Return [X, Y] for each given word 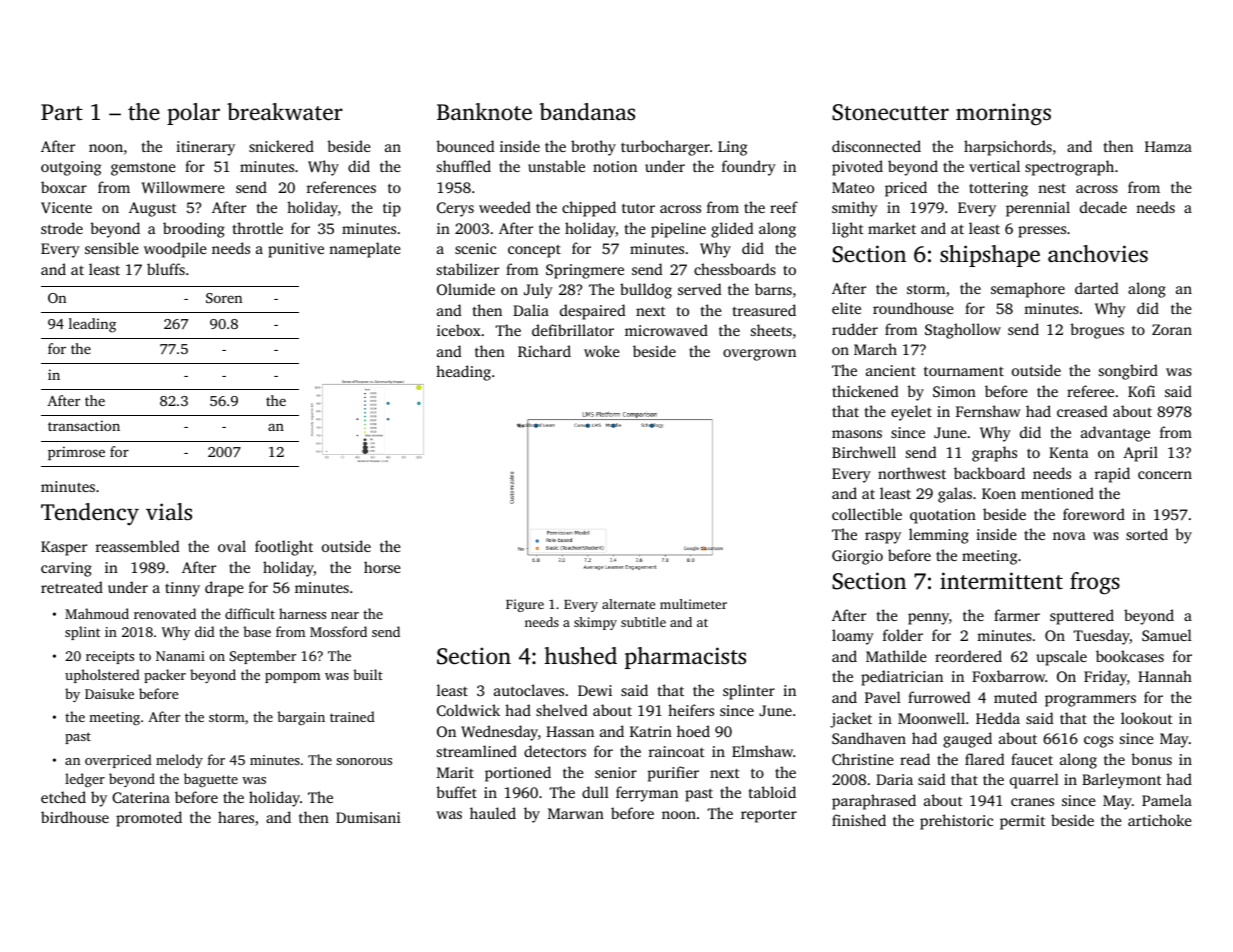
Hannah [1165, 676]
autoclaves [529, 690]
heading [463, 373]
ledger [85, 780]
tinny [182, 589]
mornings [1003, 114]
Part [62, 112]
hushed [581, 656]
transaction [84, 425]
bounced [465, 146]
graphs [994, 454]
